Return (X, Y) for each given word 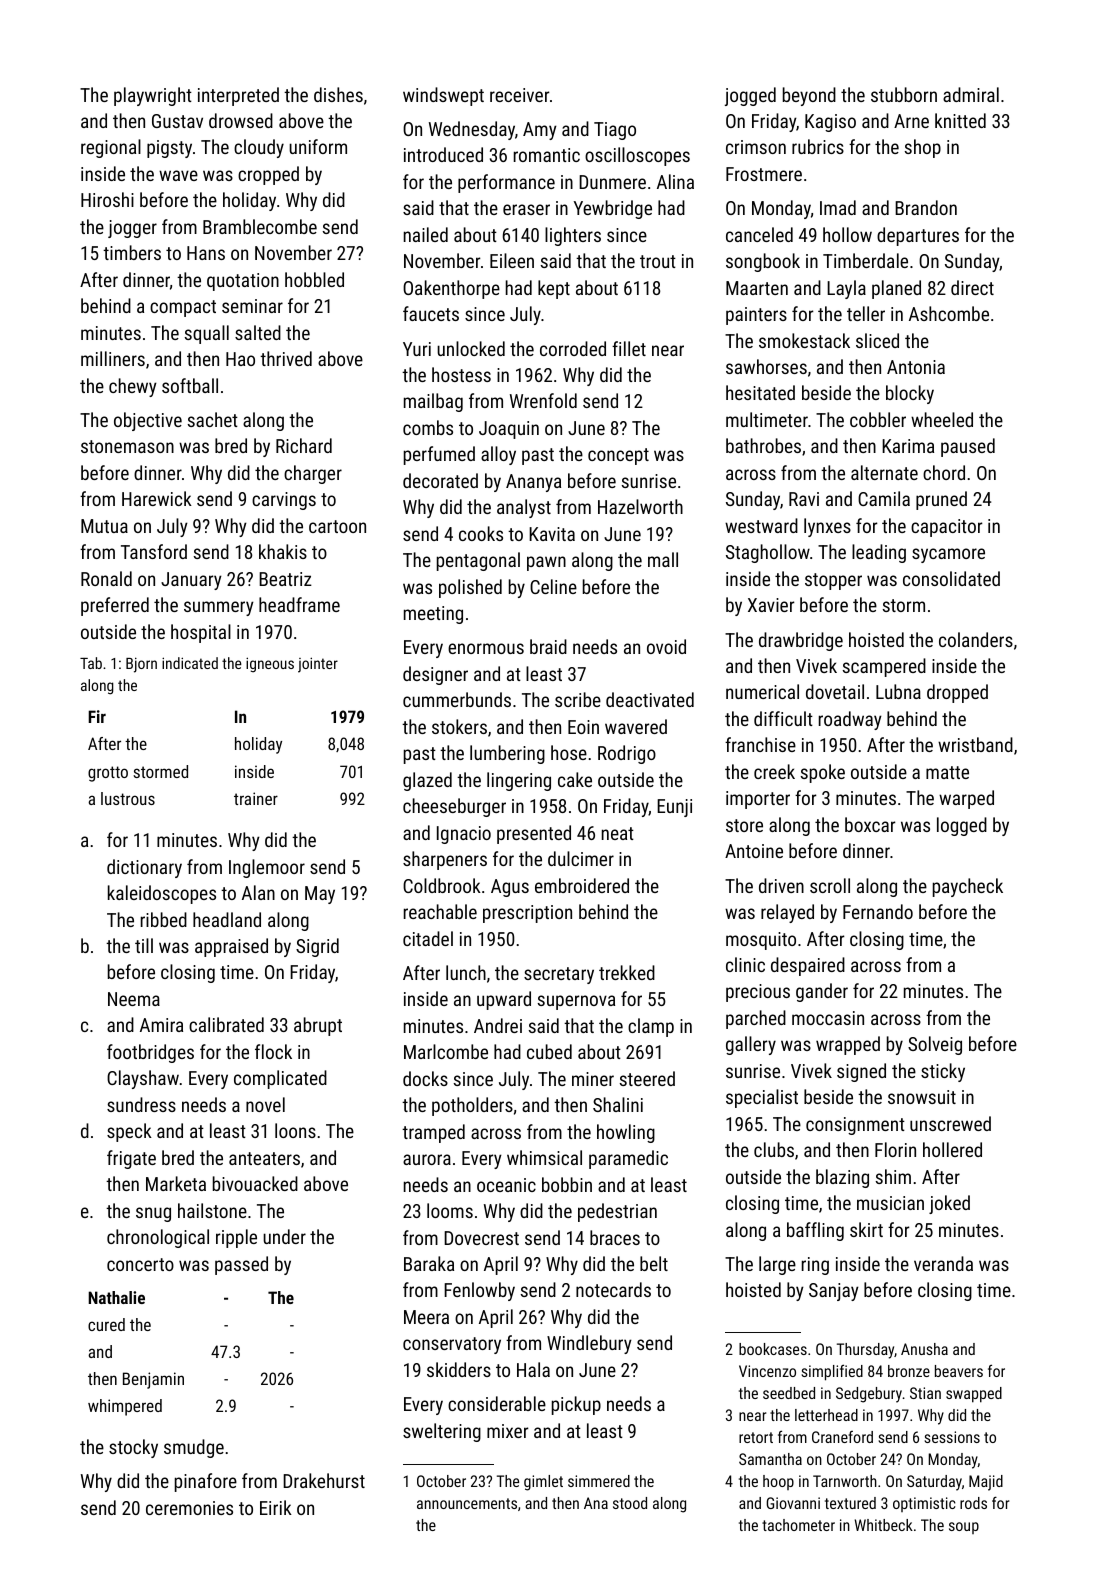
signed (861, 1072)
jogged (750, 96)
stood (630, 1503)
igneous (270, 665)
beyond (809, 96)
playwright (153, 96)
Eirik (276, 1507)
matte (947, 772)
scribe (578, 699)
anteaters (264, 1158)
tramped (433, 1133)
